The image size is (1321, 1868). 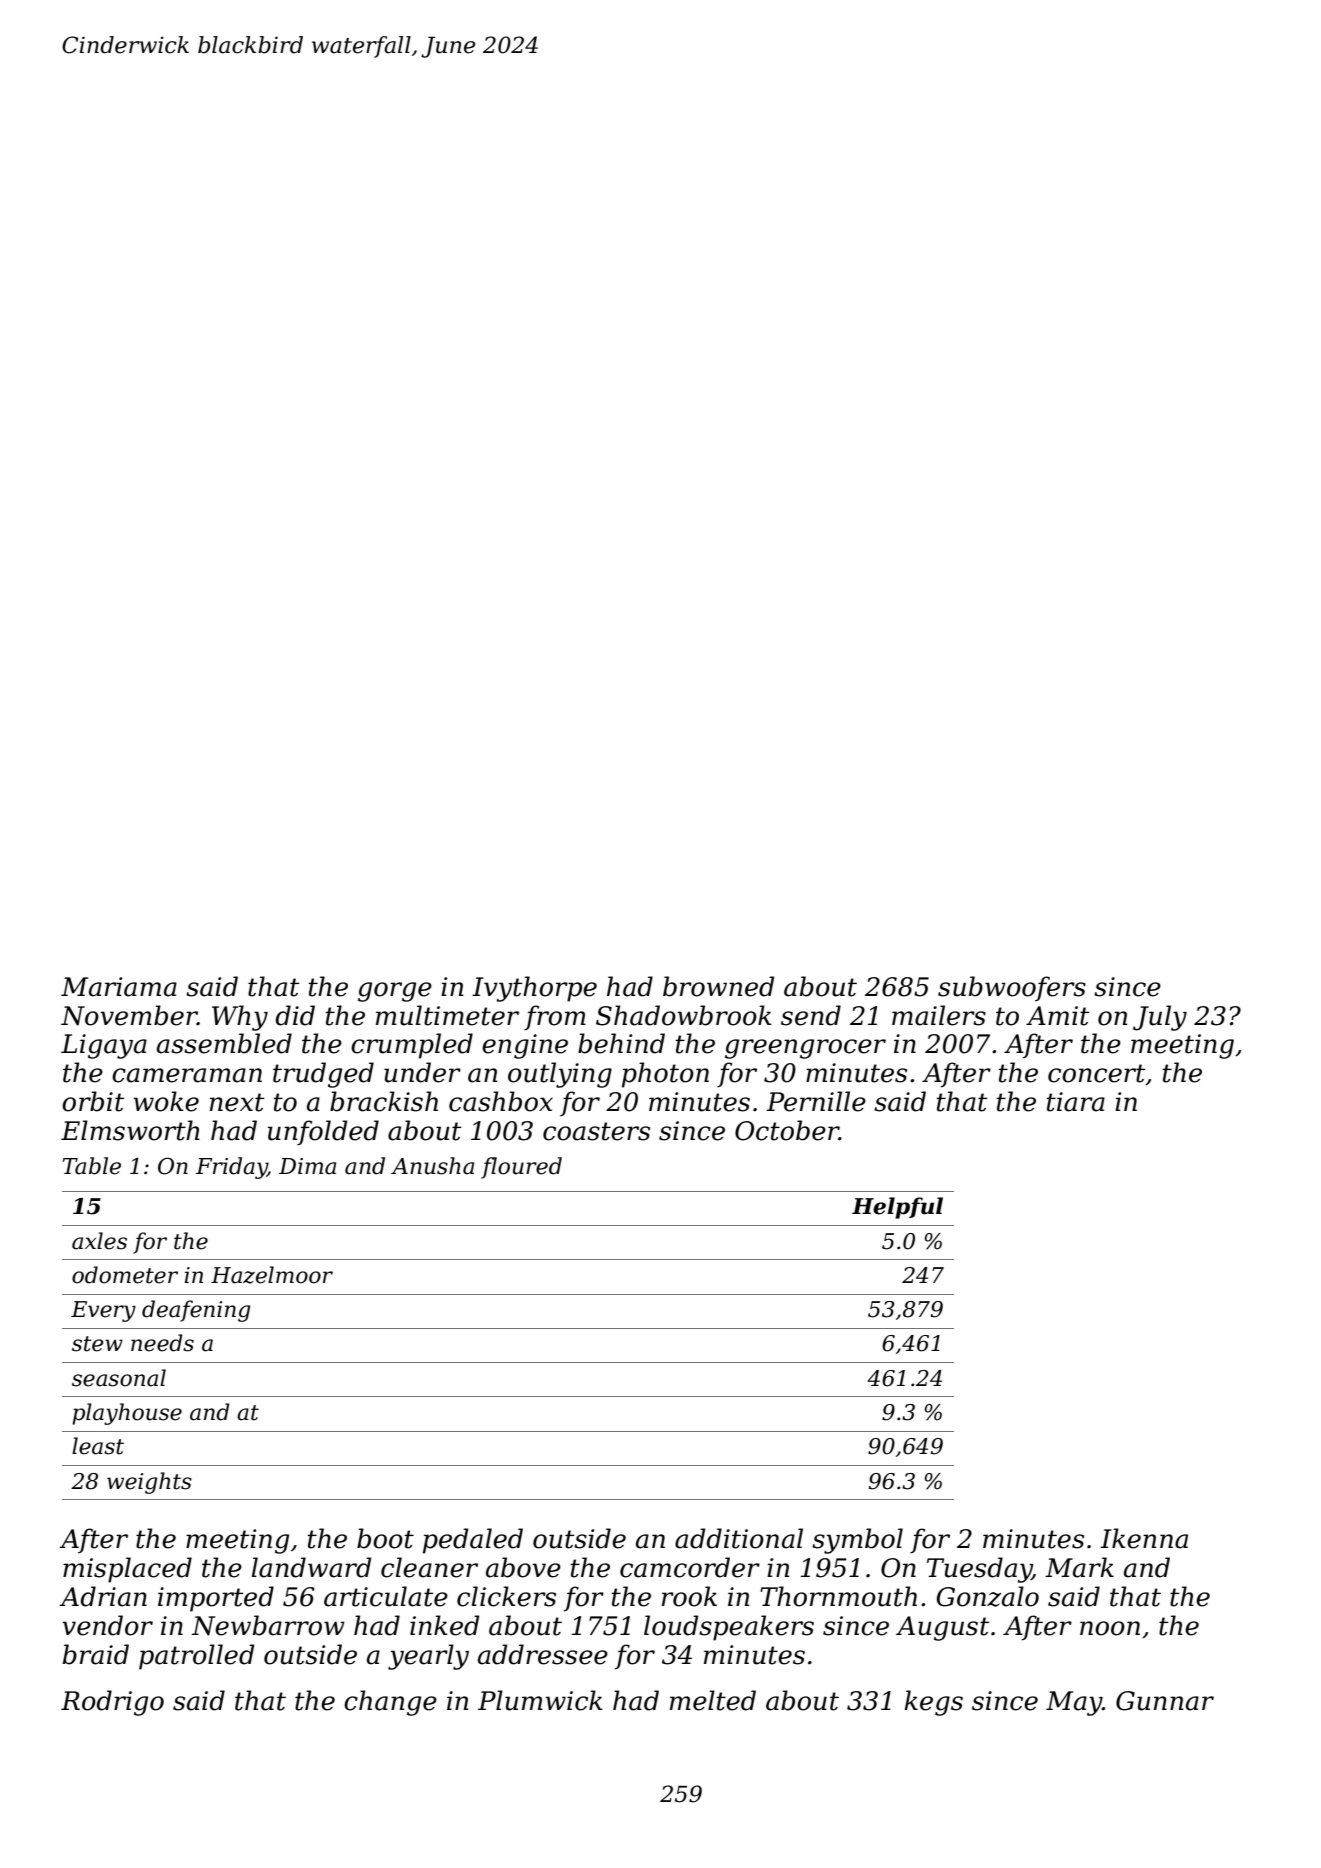 I want to click on Helpful, so click(x=897, y=1208).
